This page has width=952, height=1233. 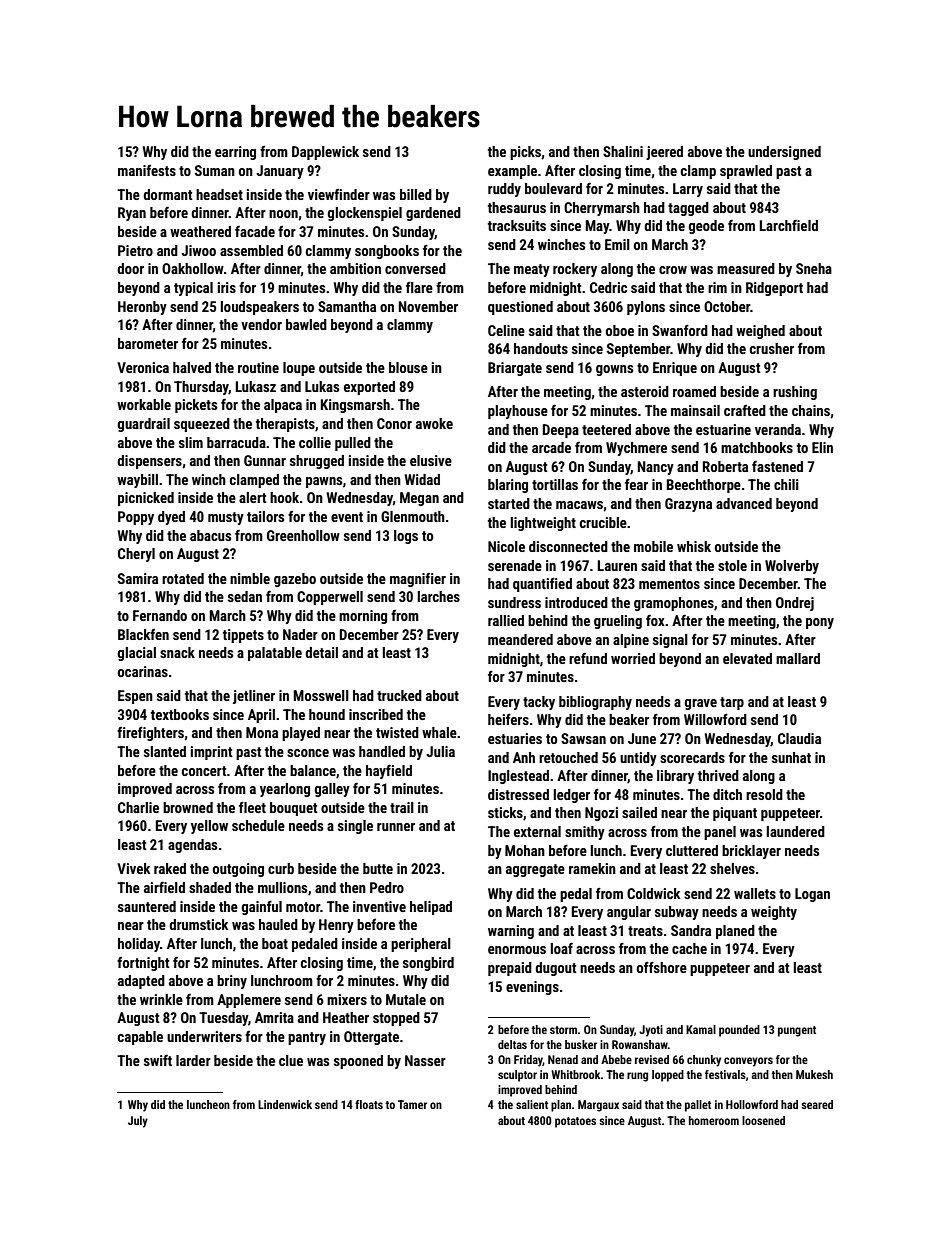 I want to click on logs, so click(x=406, y=537).
